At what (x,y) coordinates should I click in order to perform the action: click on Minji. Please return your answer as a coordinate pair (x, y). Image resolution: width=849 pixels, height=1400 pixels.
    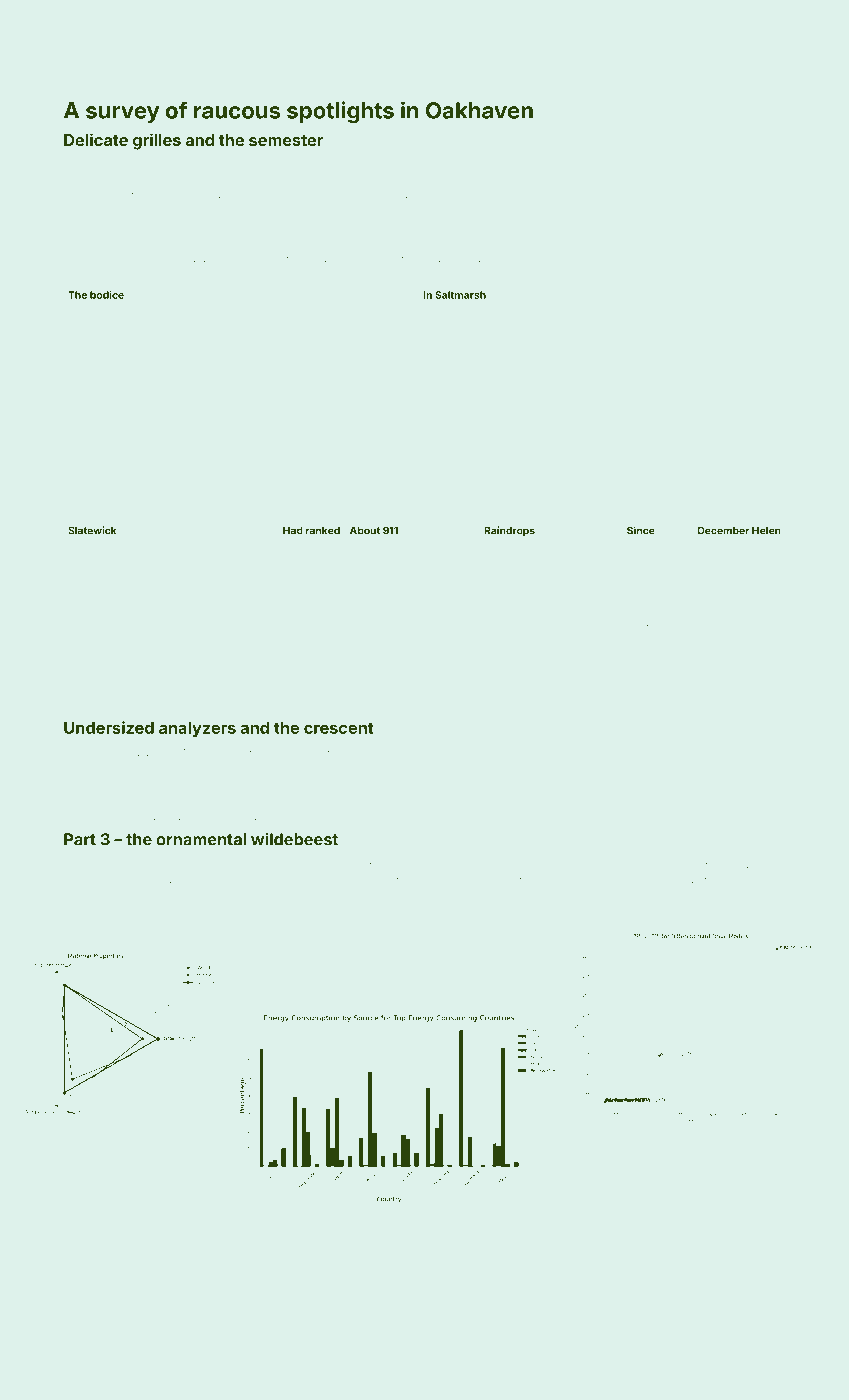
    Looking at the image, I should click on (392, 513).
